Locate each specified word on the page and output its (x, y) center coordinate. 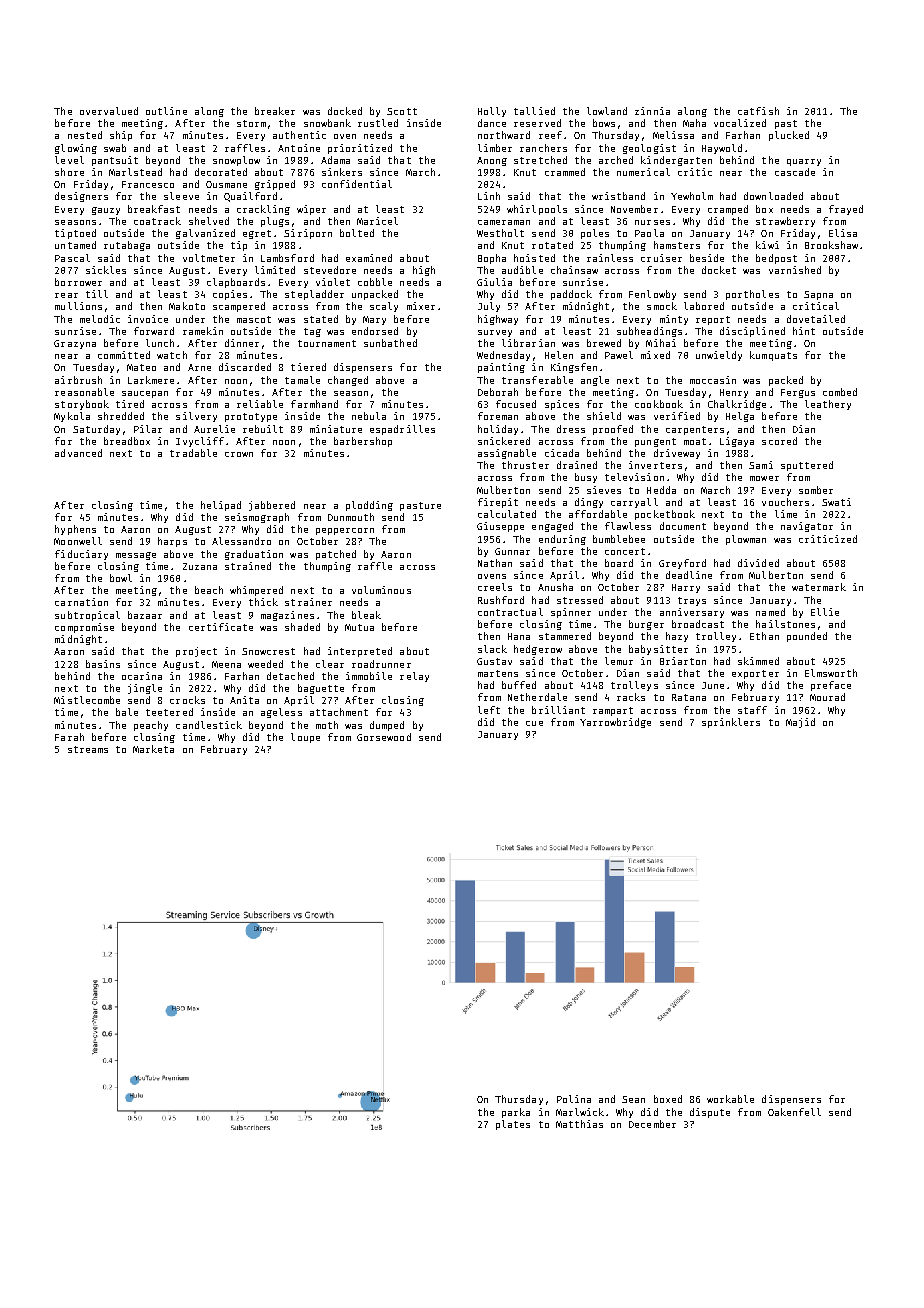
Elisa (843, 233)
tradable (193, 453)
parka (516, 1113)
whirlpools (537, 210)
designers (81, 197)
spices (562, 405)
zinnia (652, 111)
